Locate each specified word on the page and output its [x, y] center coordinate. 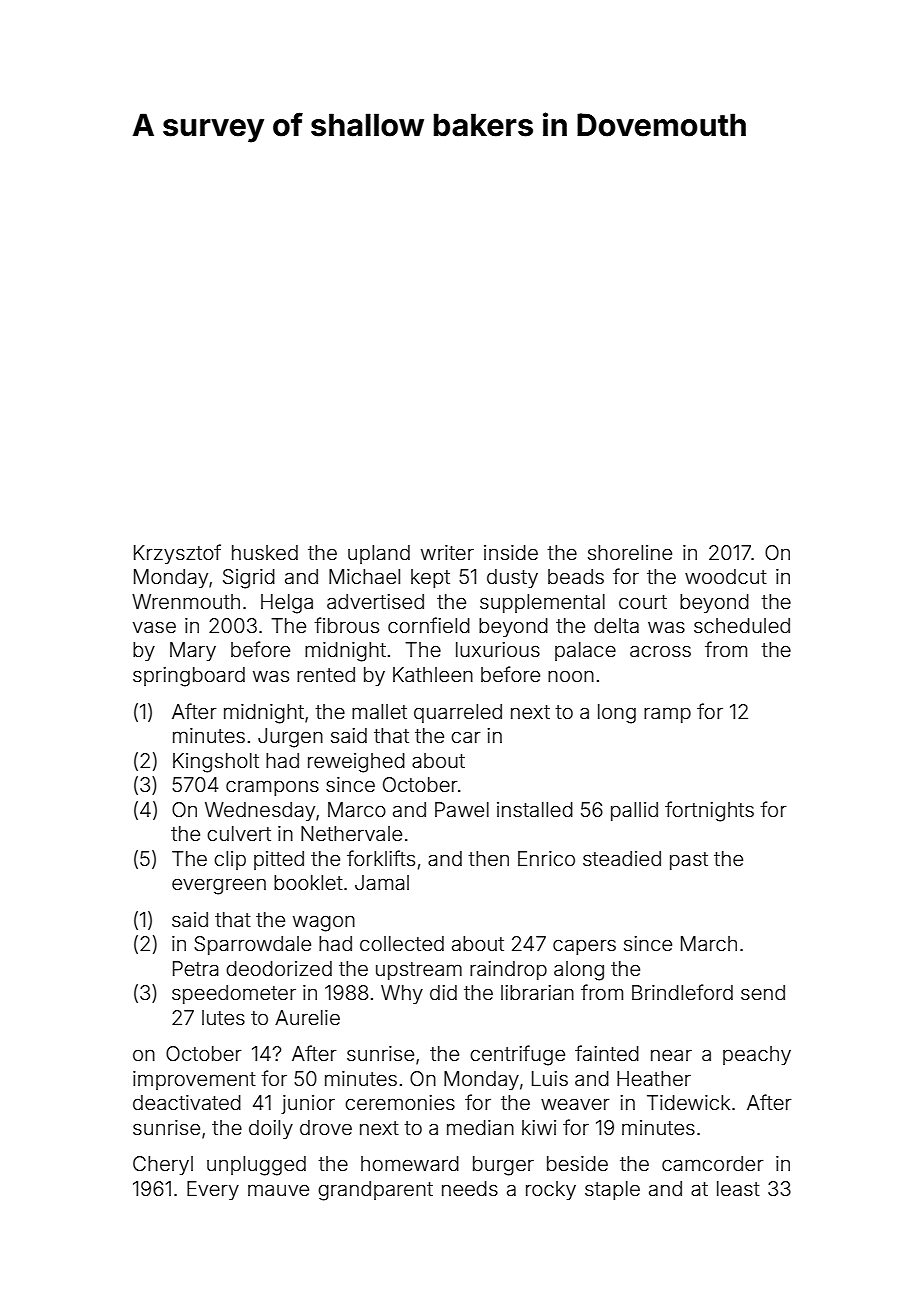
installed [535, 809]
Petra [196, 968]
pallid [634, 811]
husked [265, 552]
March [709, 943]
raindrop [508, 970]
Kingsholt [216, 763]
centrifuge [517, 1055]
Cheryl [163, 1165]
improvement [194, 1080]
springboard [189, 677]
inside [511, 552]
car [466, 737]
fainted [607, 1053]
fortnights [709, 811]
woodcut [726, 576]
